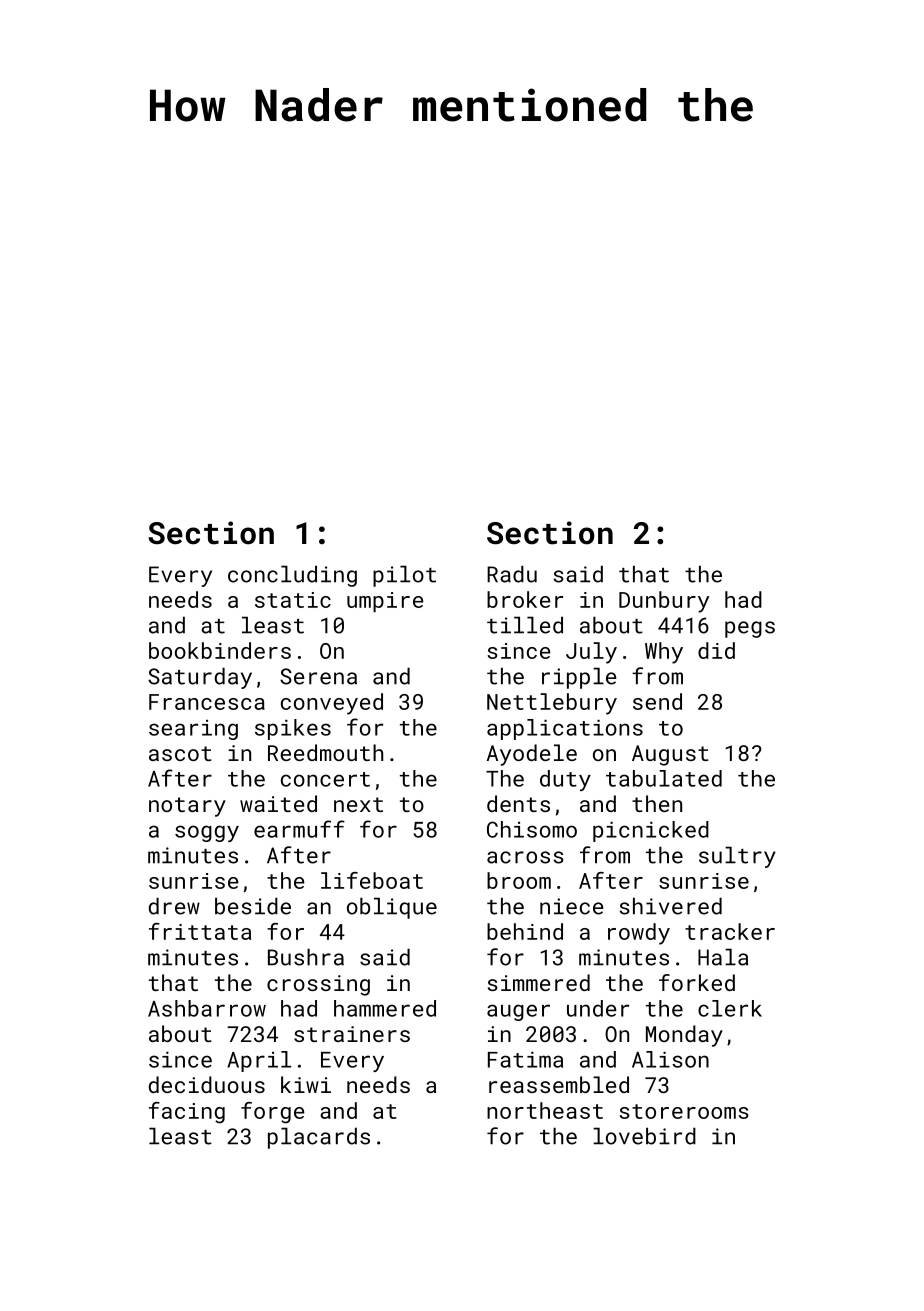  What do you see at coordinates (358, 804) in the screenshot?
I see `next` at bounding box center [358, 804].
